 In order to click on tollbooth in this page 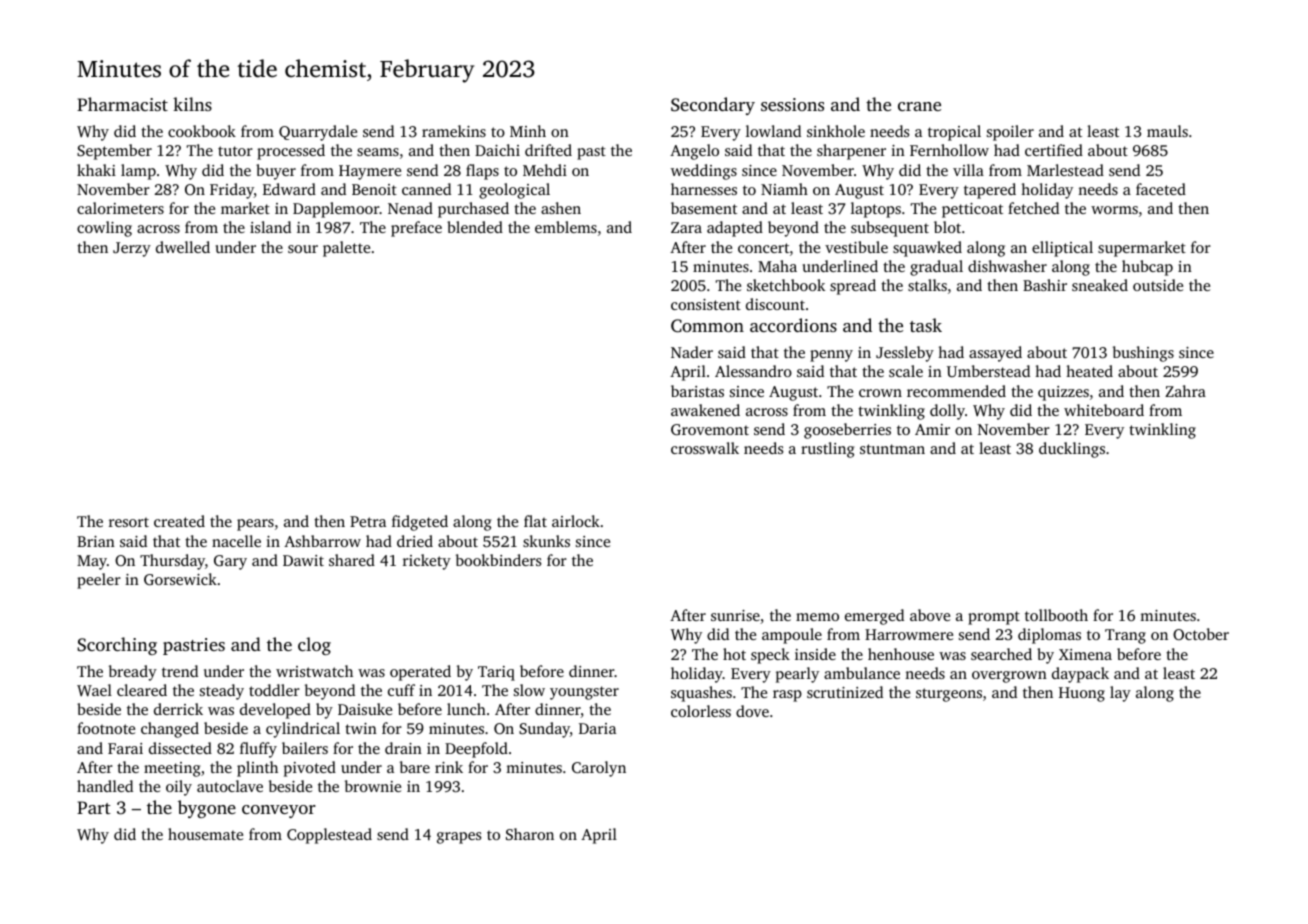, I will do `click(1056, 615)`.
